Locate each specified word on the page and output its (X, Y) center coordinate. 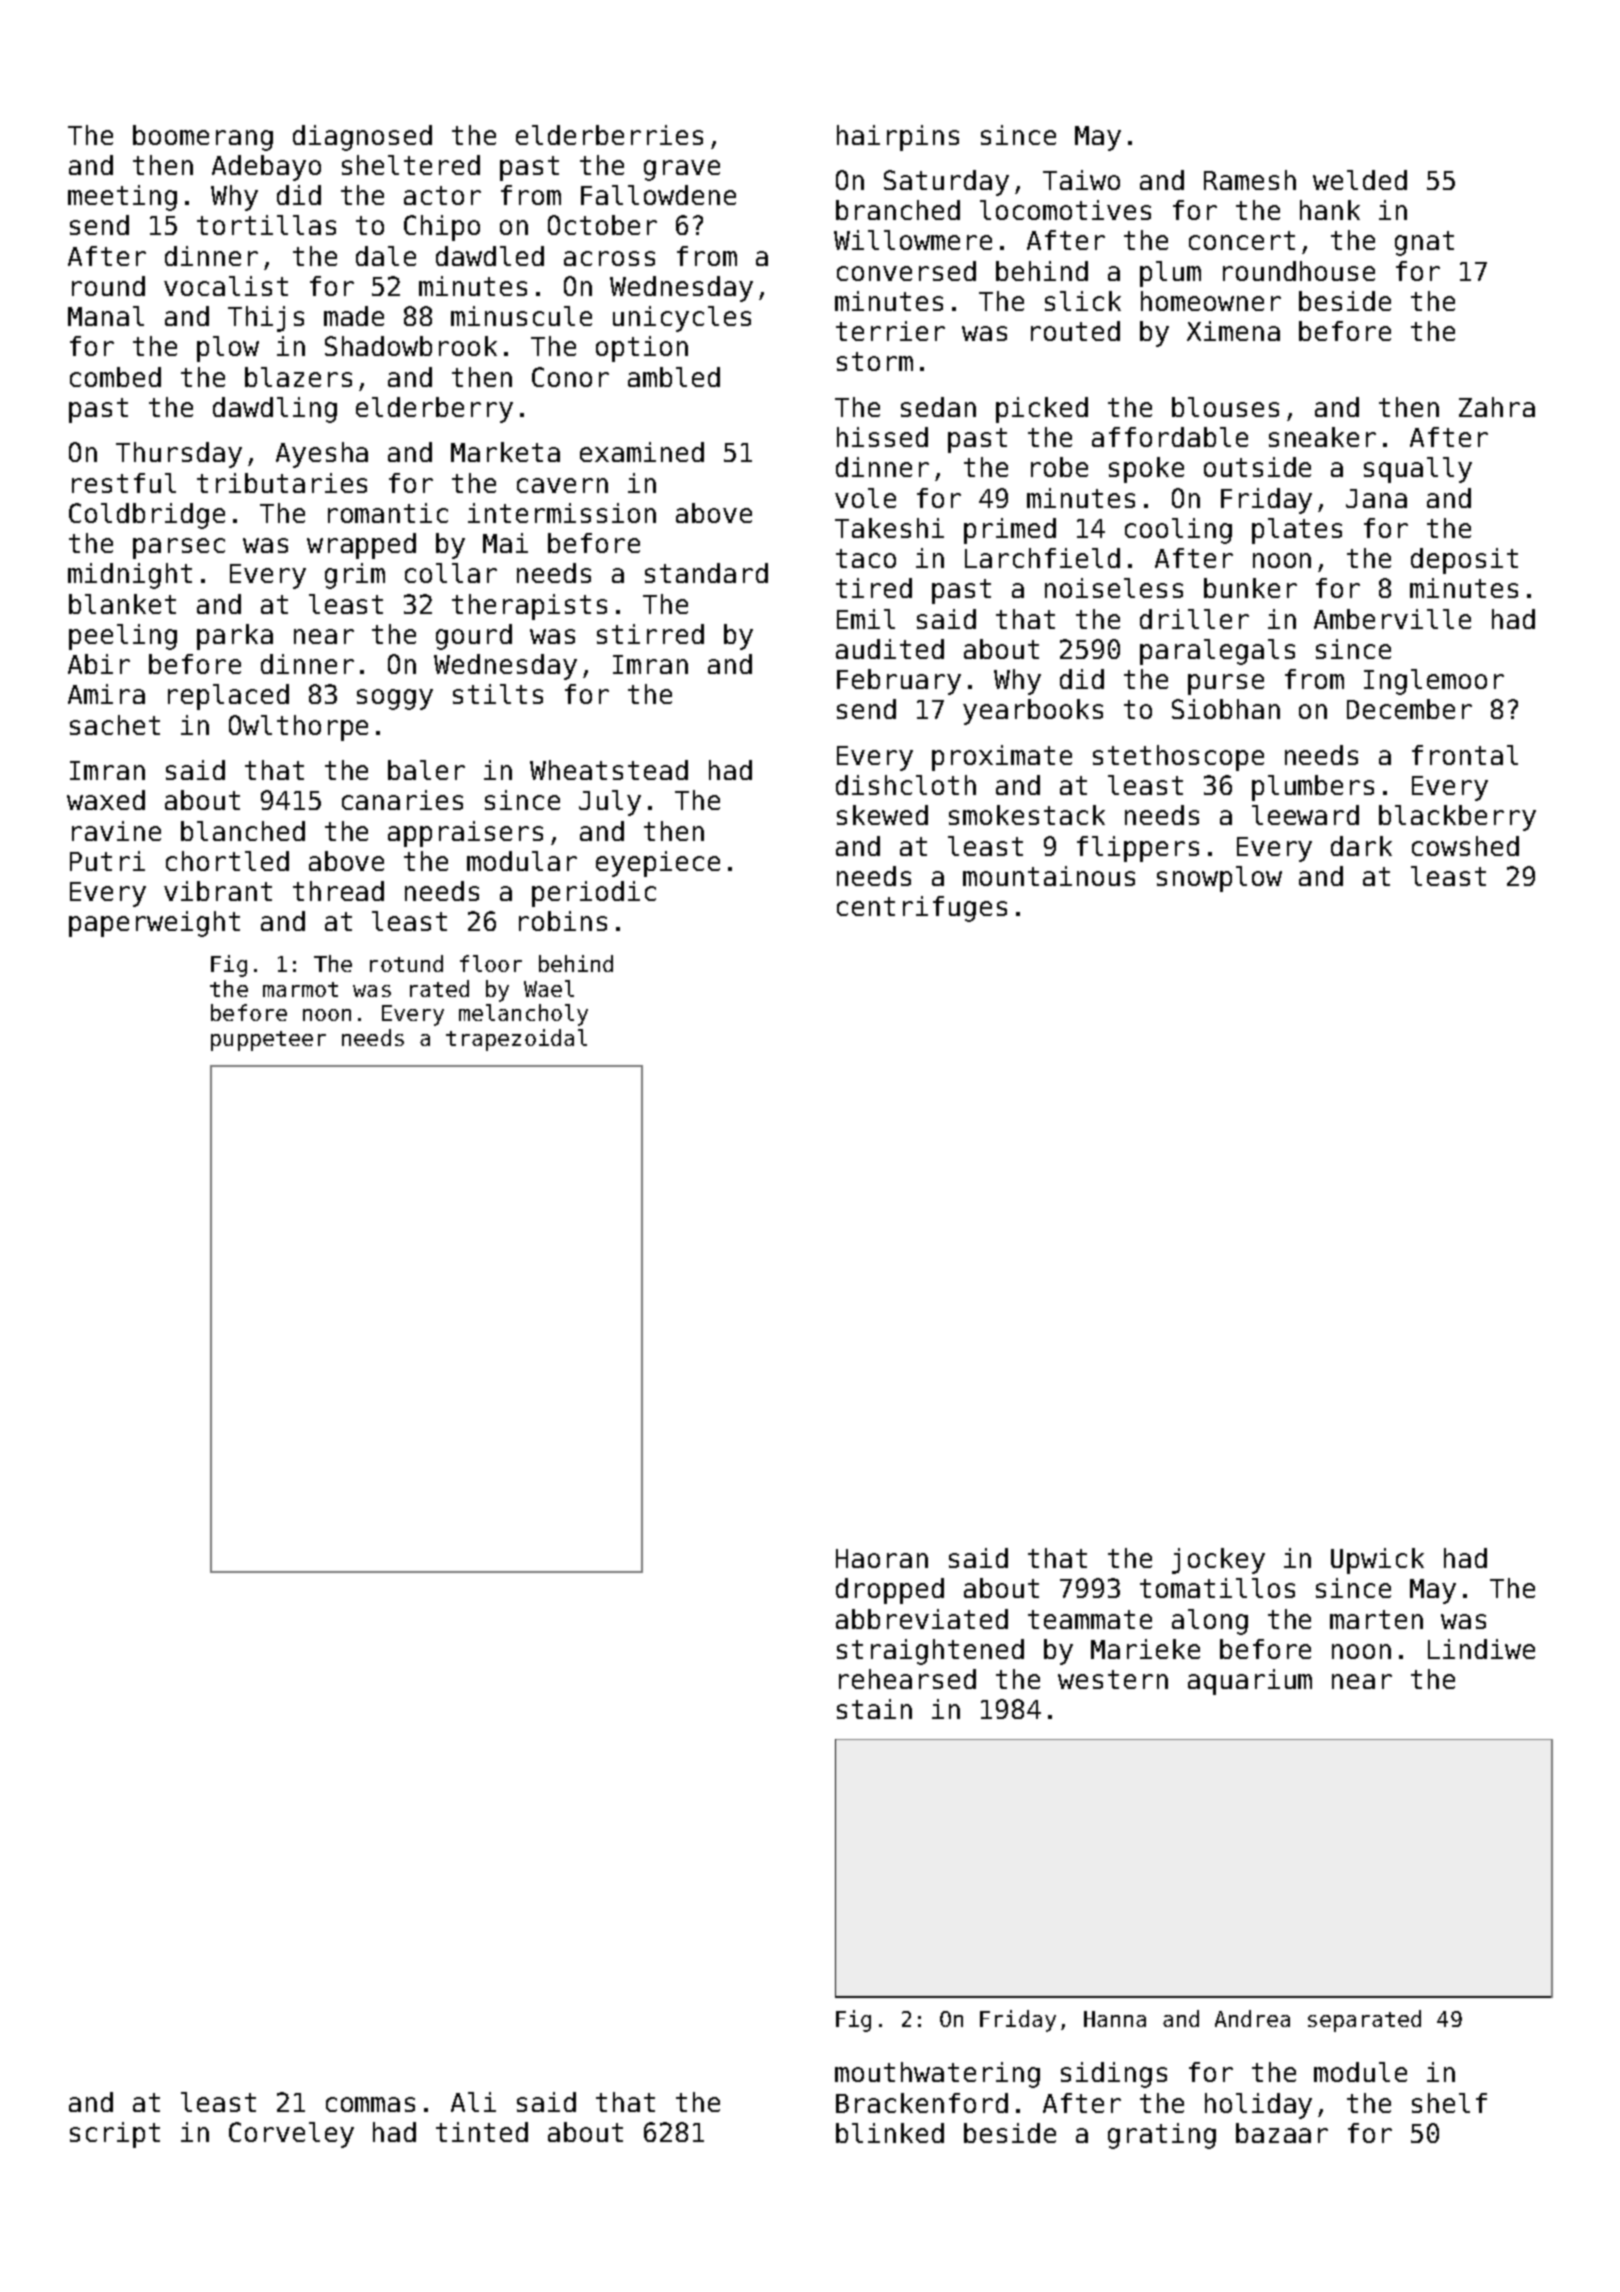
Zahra (1497, 407)
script (115, 2135)
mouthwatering (937, 2075)
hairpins (898, 138)
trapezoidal (516, 1040)
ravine (116, 831)
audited (890, 649)
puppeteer (268, 1041)
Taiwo (1081, 180)
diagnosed (362, 138)
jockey (1218, 1561)
